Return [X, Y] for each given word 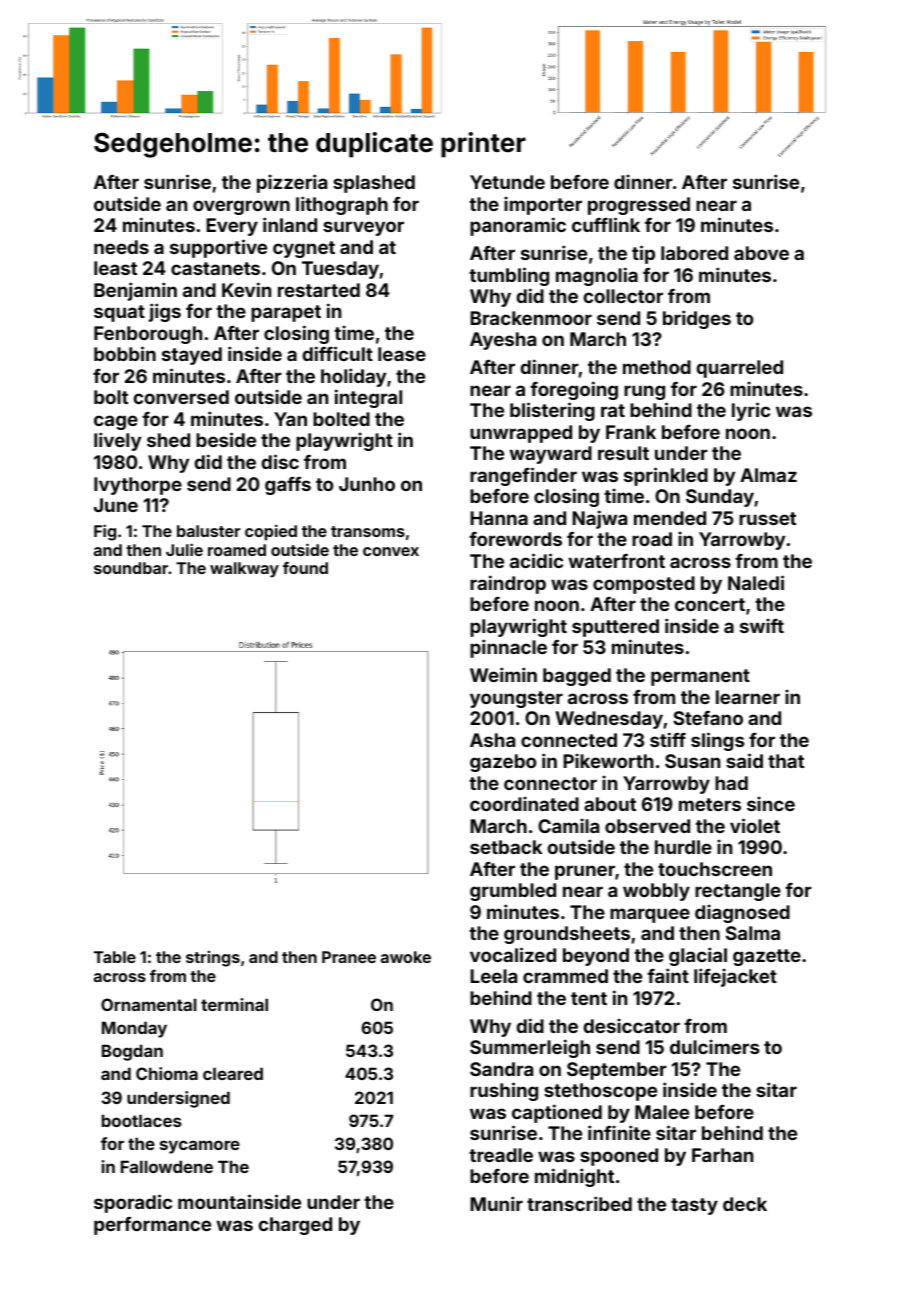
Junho [367, 484]
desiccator [631, 1025]
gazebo [503, 763]
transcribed [579, 1203]
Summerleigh [530, 1048]
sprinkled [666, 476]
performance [152, 1226]
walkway [244, 570]
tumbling [509, 276]
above [761, 253]
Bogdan [132, 1052]
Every [232, 227]
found [305, 568]
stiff [668, 739]
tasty [694, 1206]
